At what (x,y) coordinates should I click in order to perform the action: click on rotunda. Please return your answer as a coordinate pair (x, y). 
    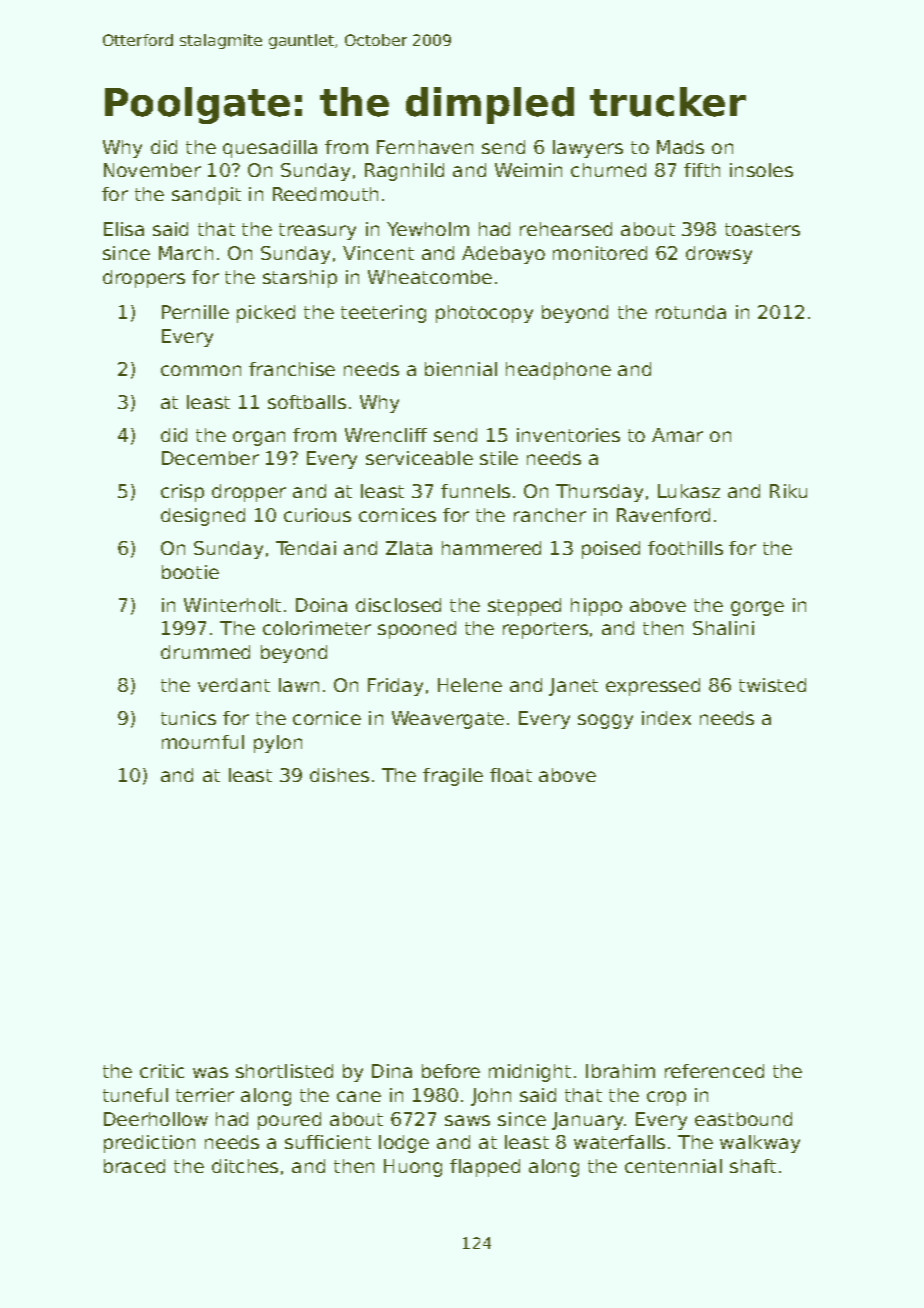
    Looking at the image, I should click on (691, 312).
